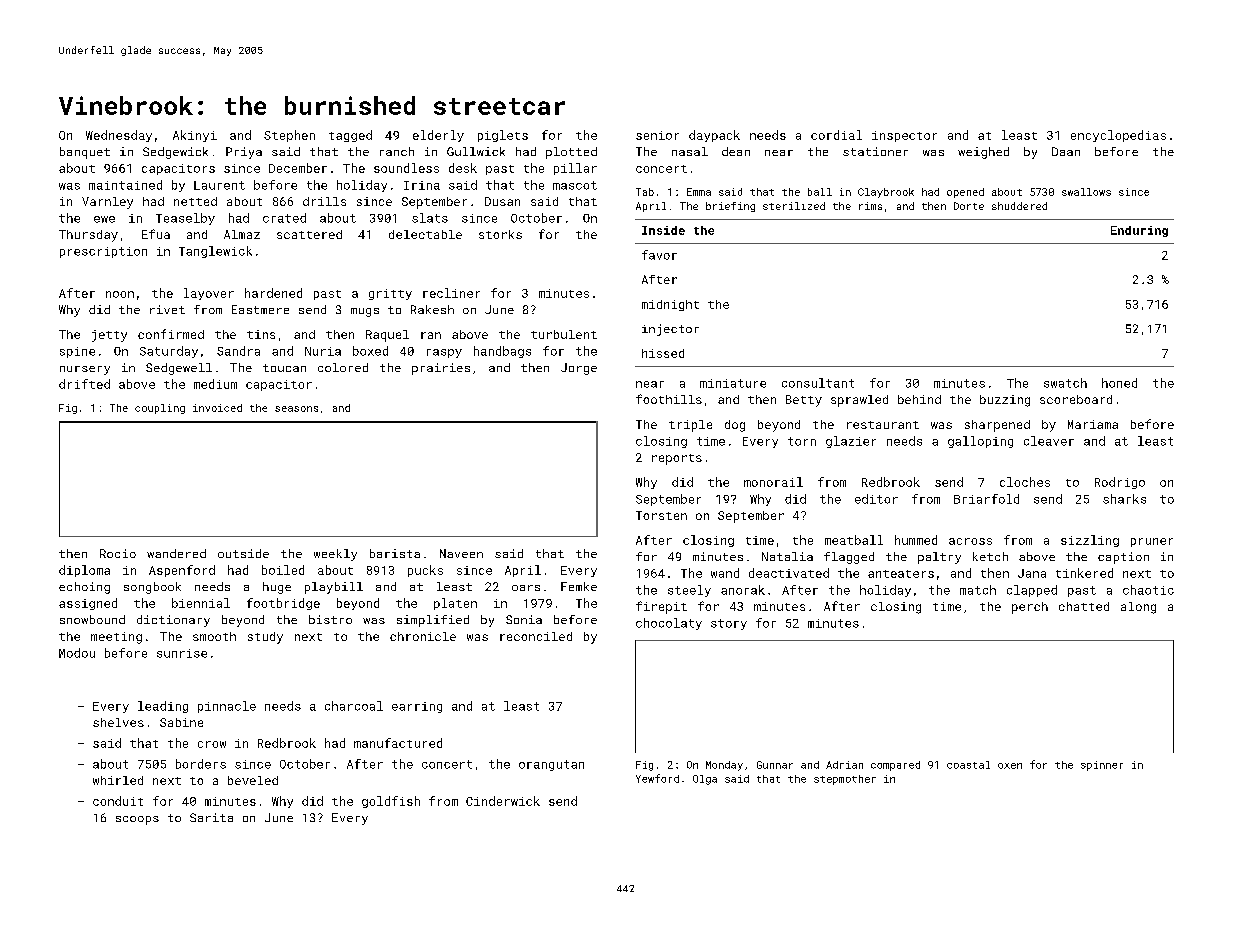 This screenshot has height=952, width=1233. I want to click on perch, so click(1030, 608).
